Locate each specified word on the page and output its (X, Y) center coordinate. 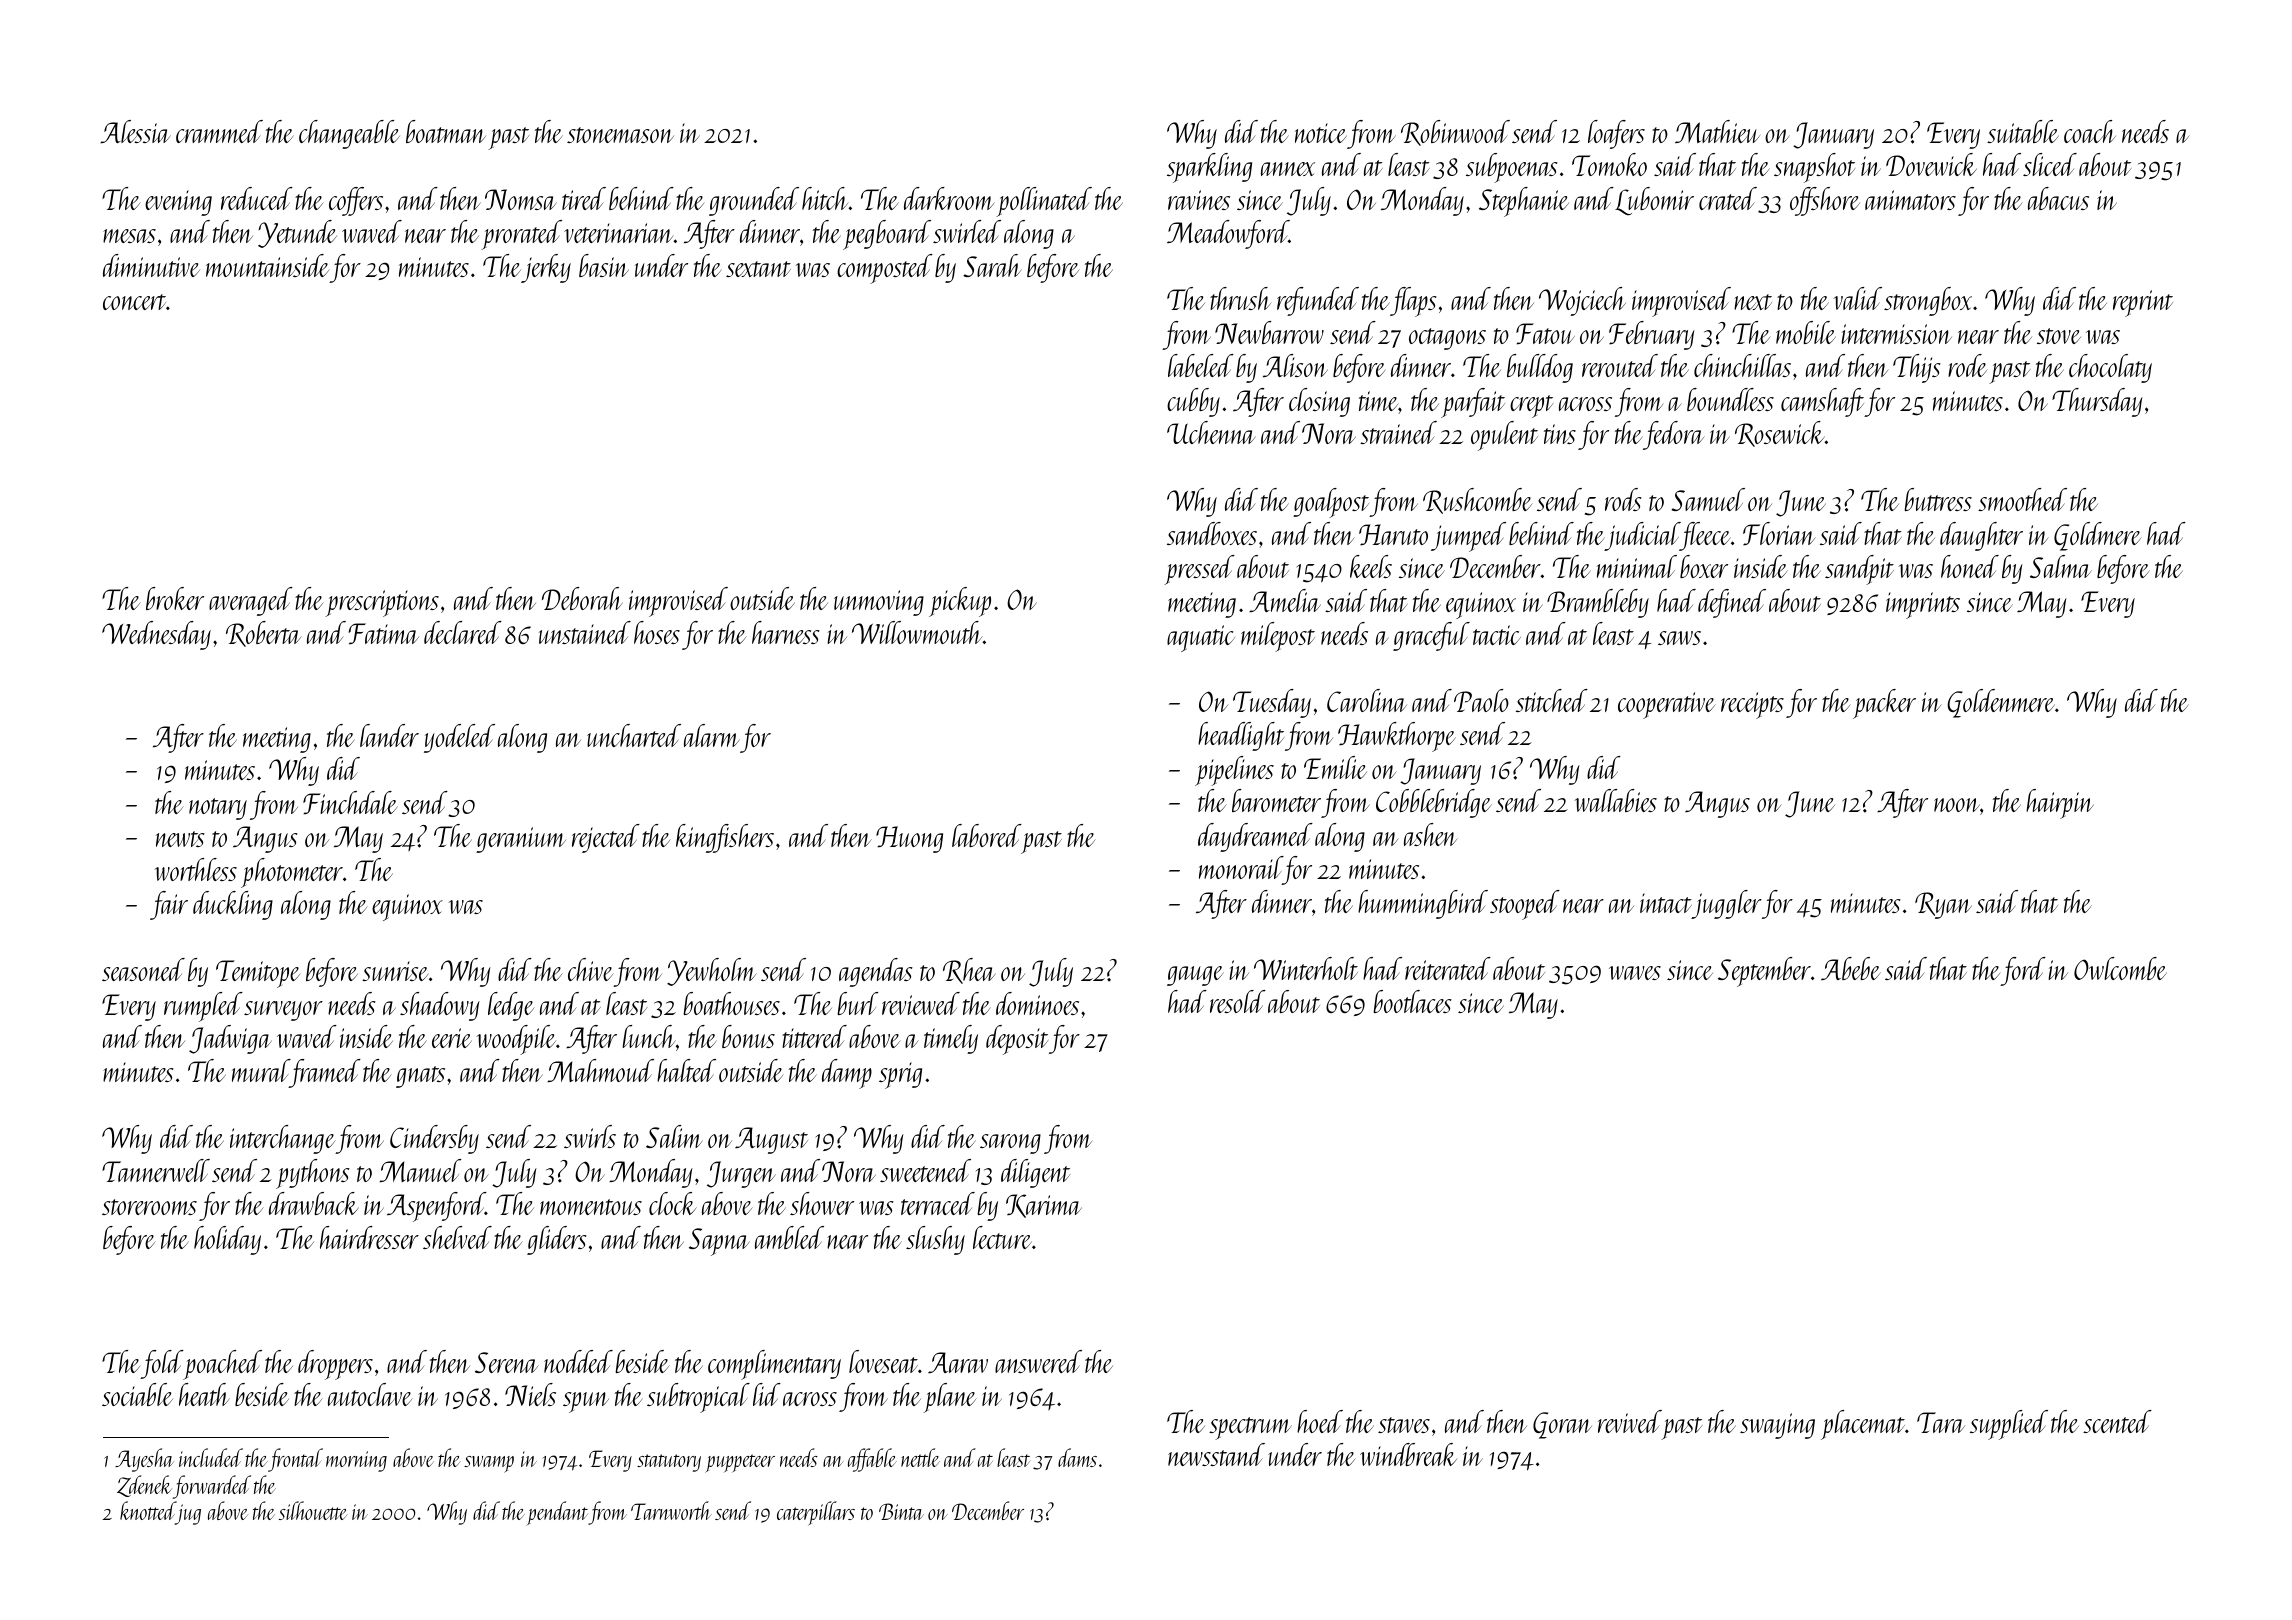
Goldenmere (2001, 703)
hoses (657, 632)
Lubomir (1654, 201)
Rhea (969, 971)
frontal (295, 1460)
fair (169, 905)
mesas (129, 236)
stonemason (620, 135)
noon (1957, 805)
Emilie (1335, 767)
